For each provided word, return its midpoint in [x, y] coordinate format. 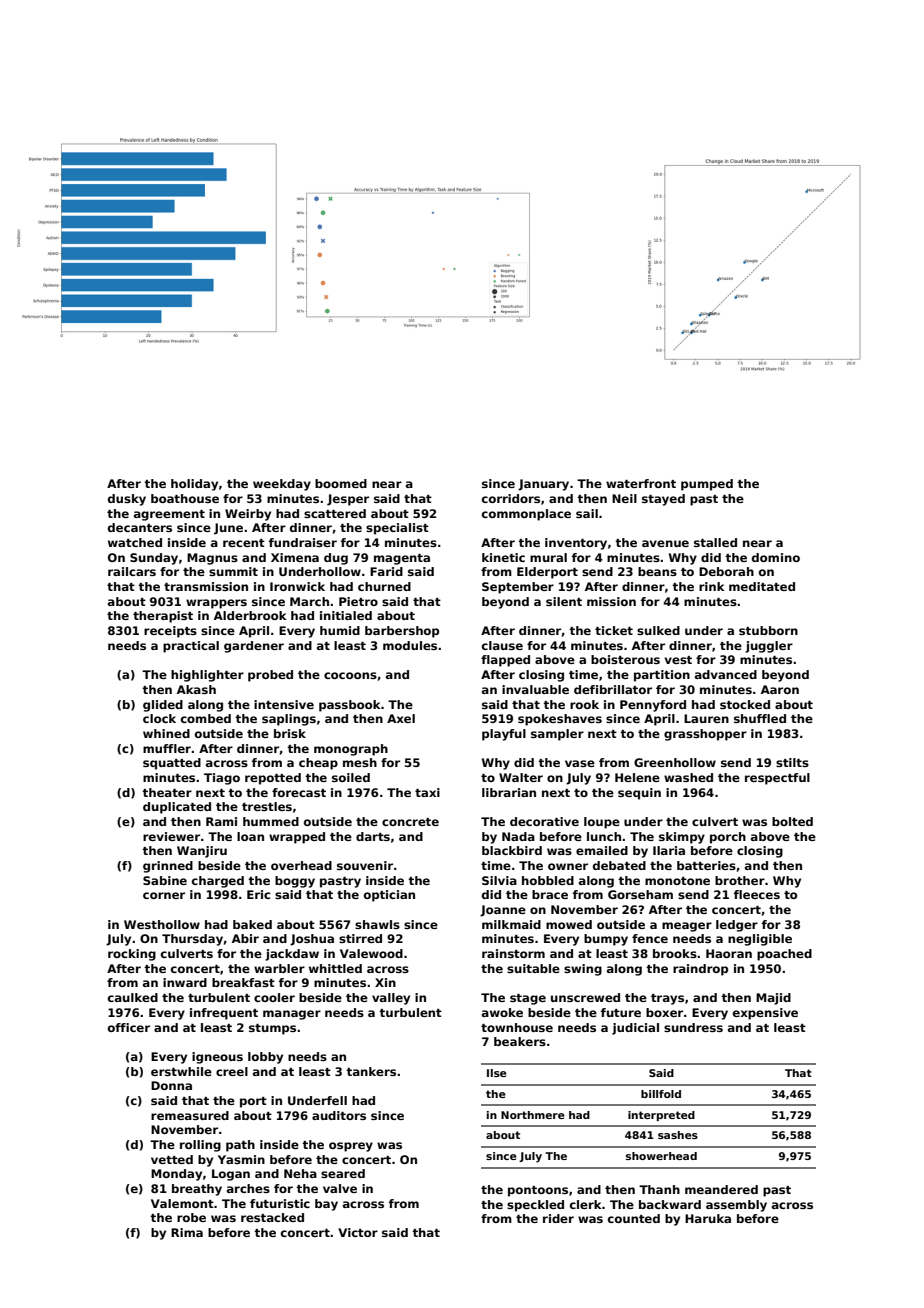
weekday [282, 485]
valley [391, 999]
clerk [586, 1204]
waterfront [641, 483]
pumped [707, 485]
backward [670, 1204]
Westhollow [162, 924]
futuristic [280, 1203]
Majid [773, 999]
